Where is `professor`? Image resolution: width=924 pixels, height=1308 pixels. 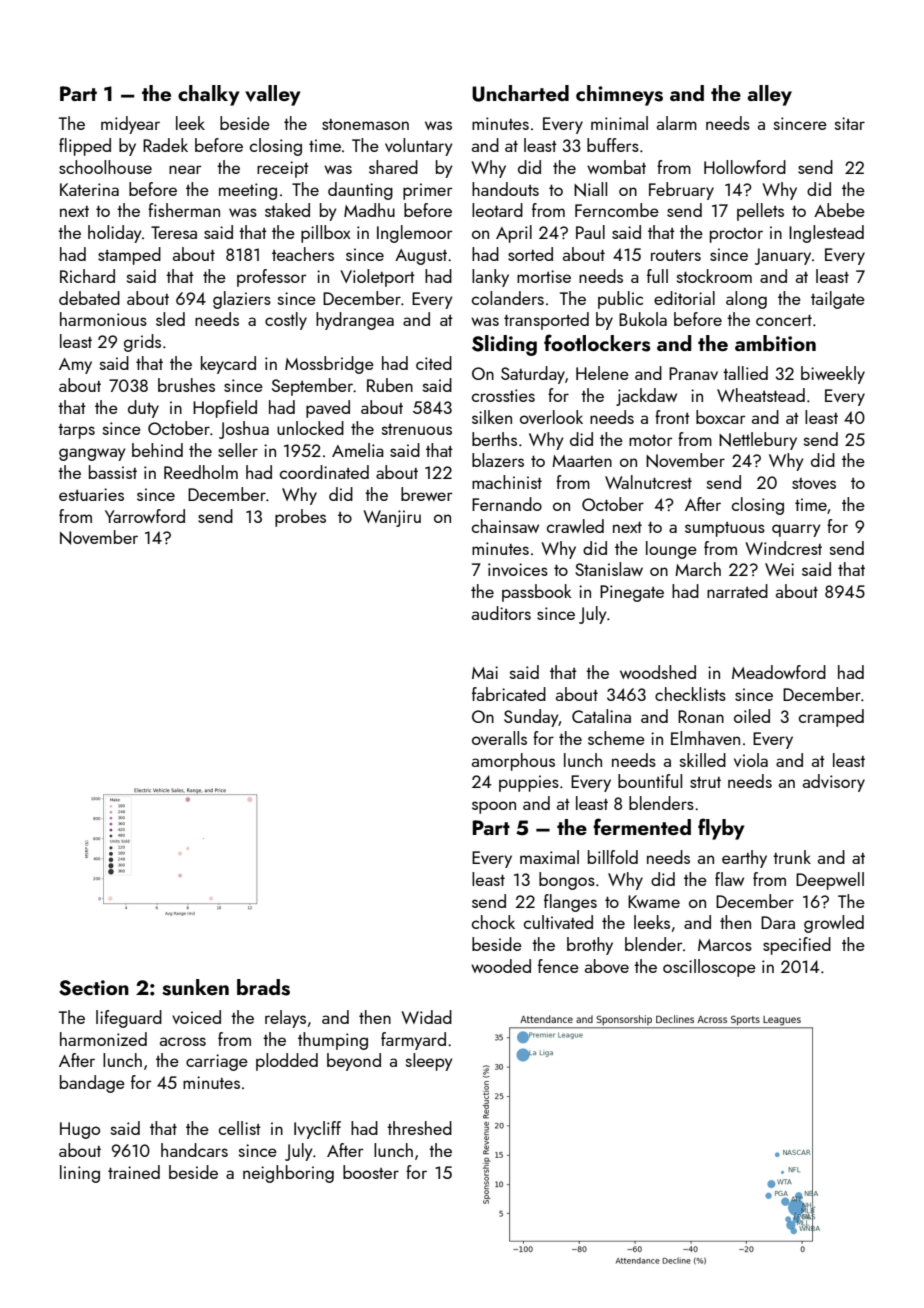
professor is located at coordinates (271, 278).
